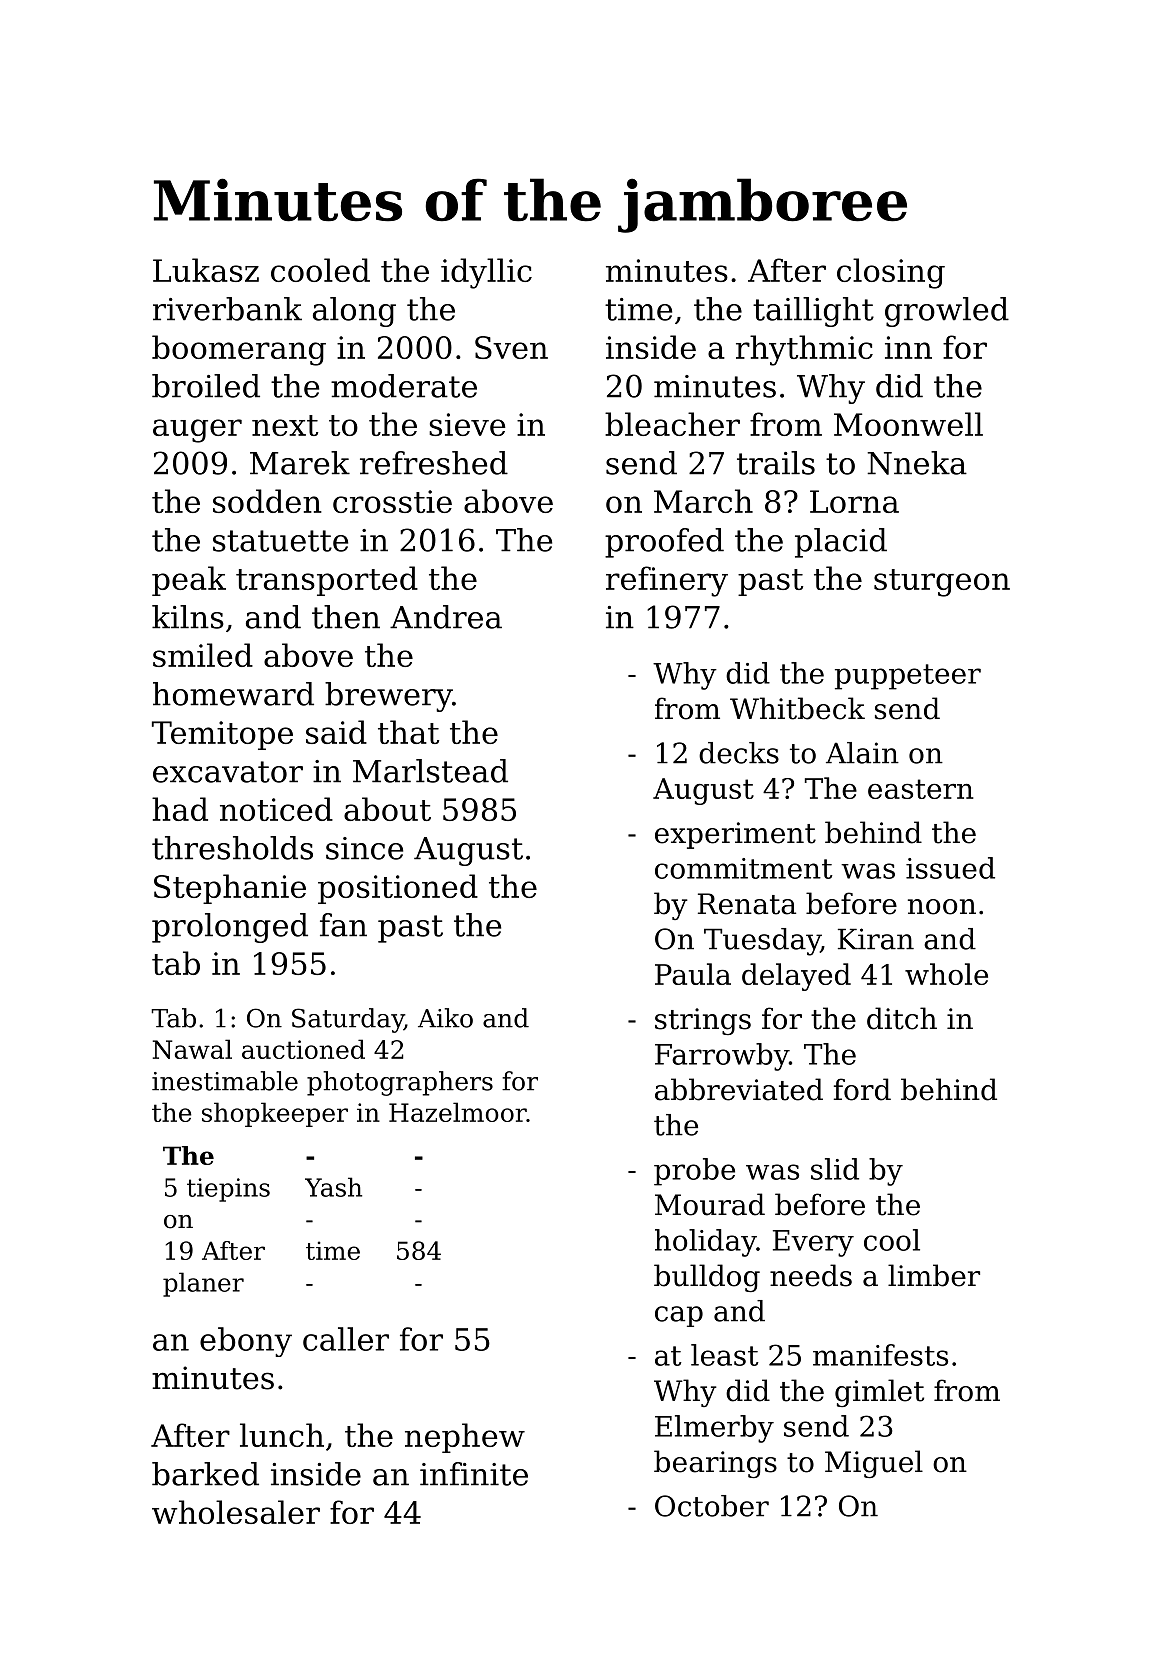 The height and width of the document is (1654, 1165). I want to click on refreshed, so click(434, 463).
